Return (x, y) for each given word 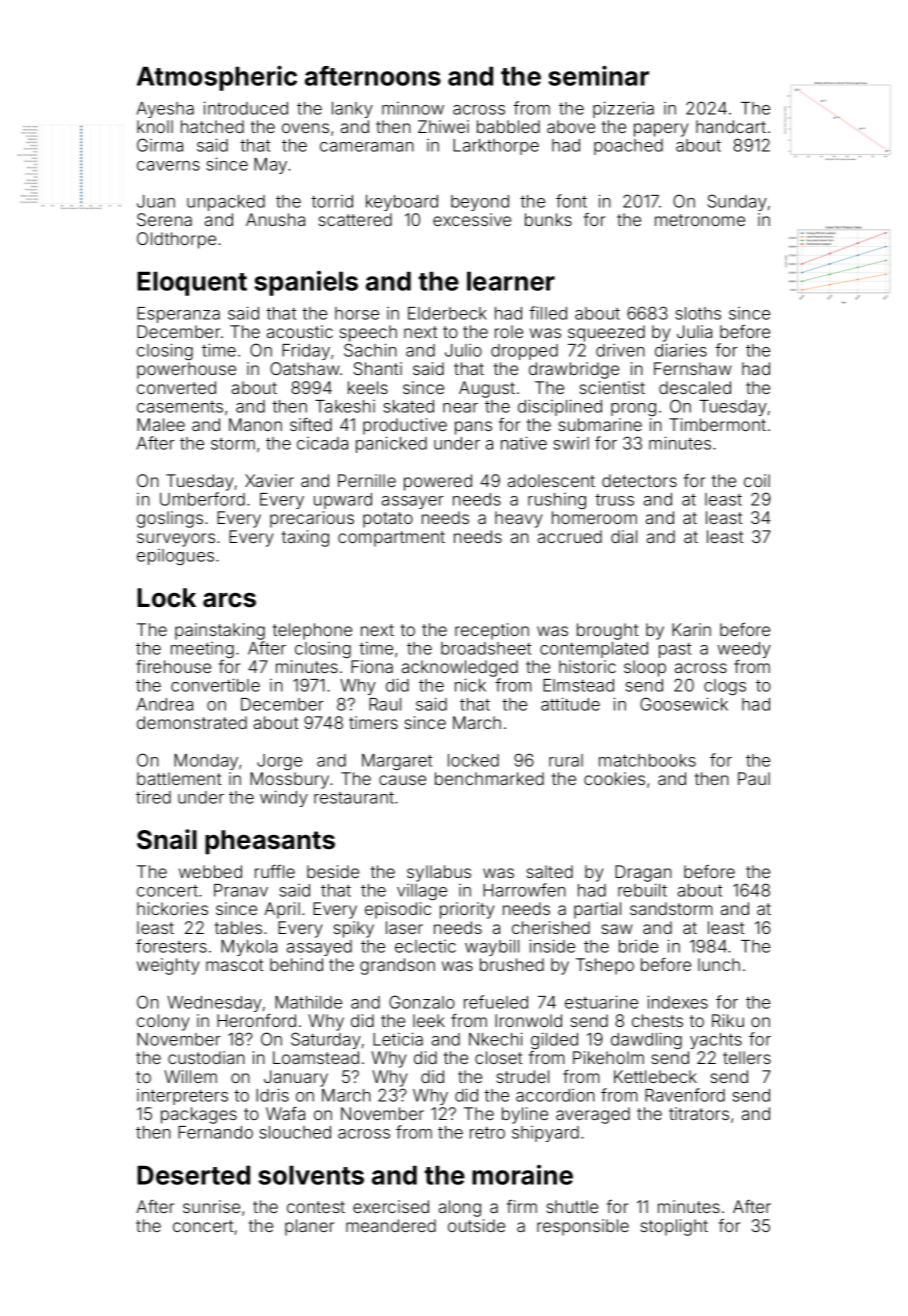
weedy (744, 650)
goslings (170, 519)
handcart (731, 126)
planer (309, 1227)
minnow (413, 108)
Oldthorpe (176, 240)
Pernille (367, 480)
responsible (583, 1227)
